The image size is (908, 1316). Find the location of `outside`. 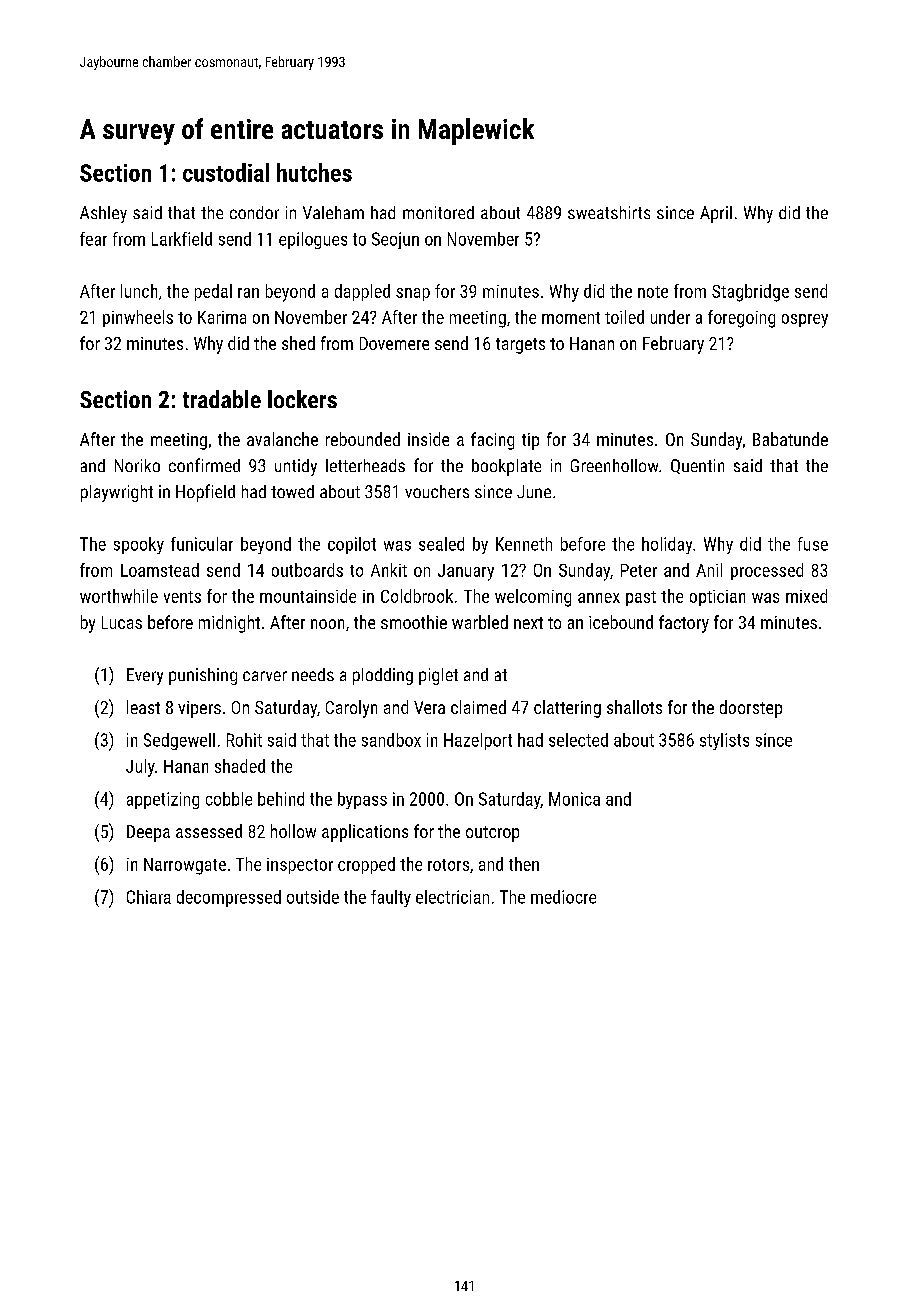

outside is located at coordinates (313, 897).
